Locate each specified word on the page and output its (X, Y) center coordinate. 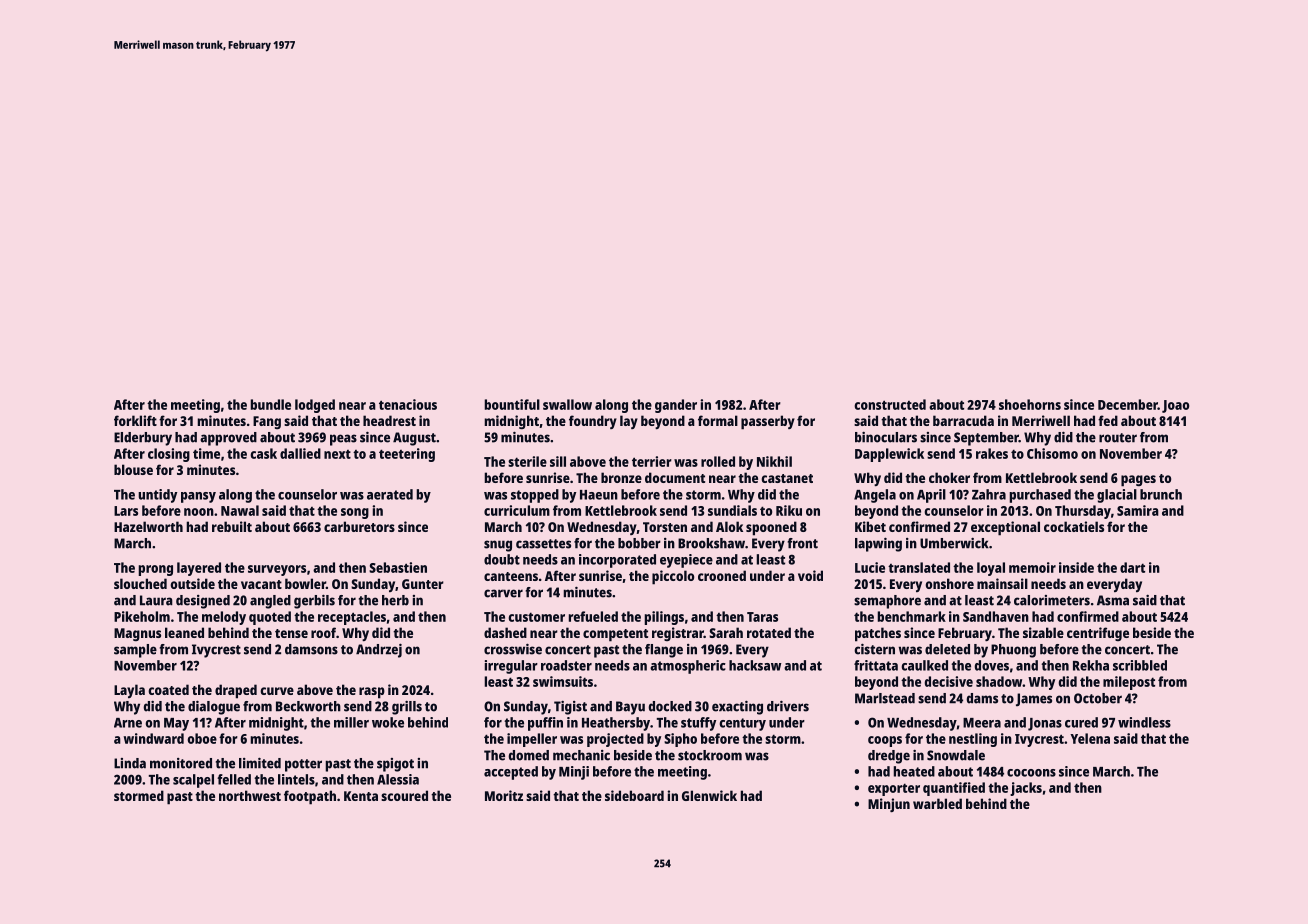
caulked (924, 665)
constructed (890, 404)
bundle (270, 404)
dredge (889, 757)
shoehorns (1030, 404)
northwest (250, 795)
